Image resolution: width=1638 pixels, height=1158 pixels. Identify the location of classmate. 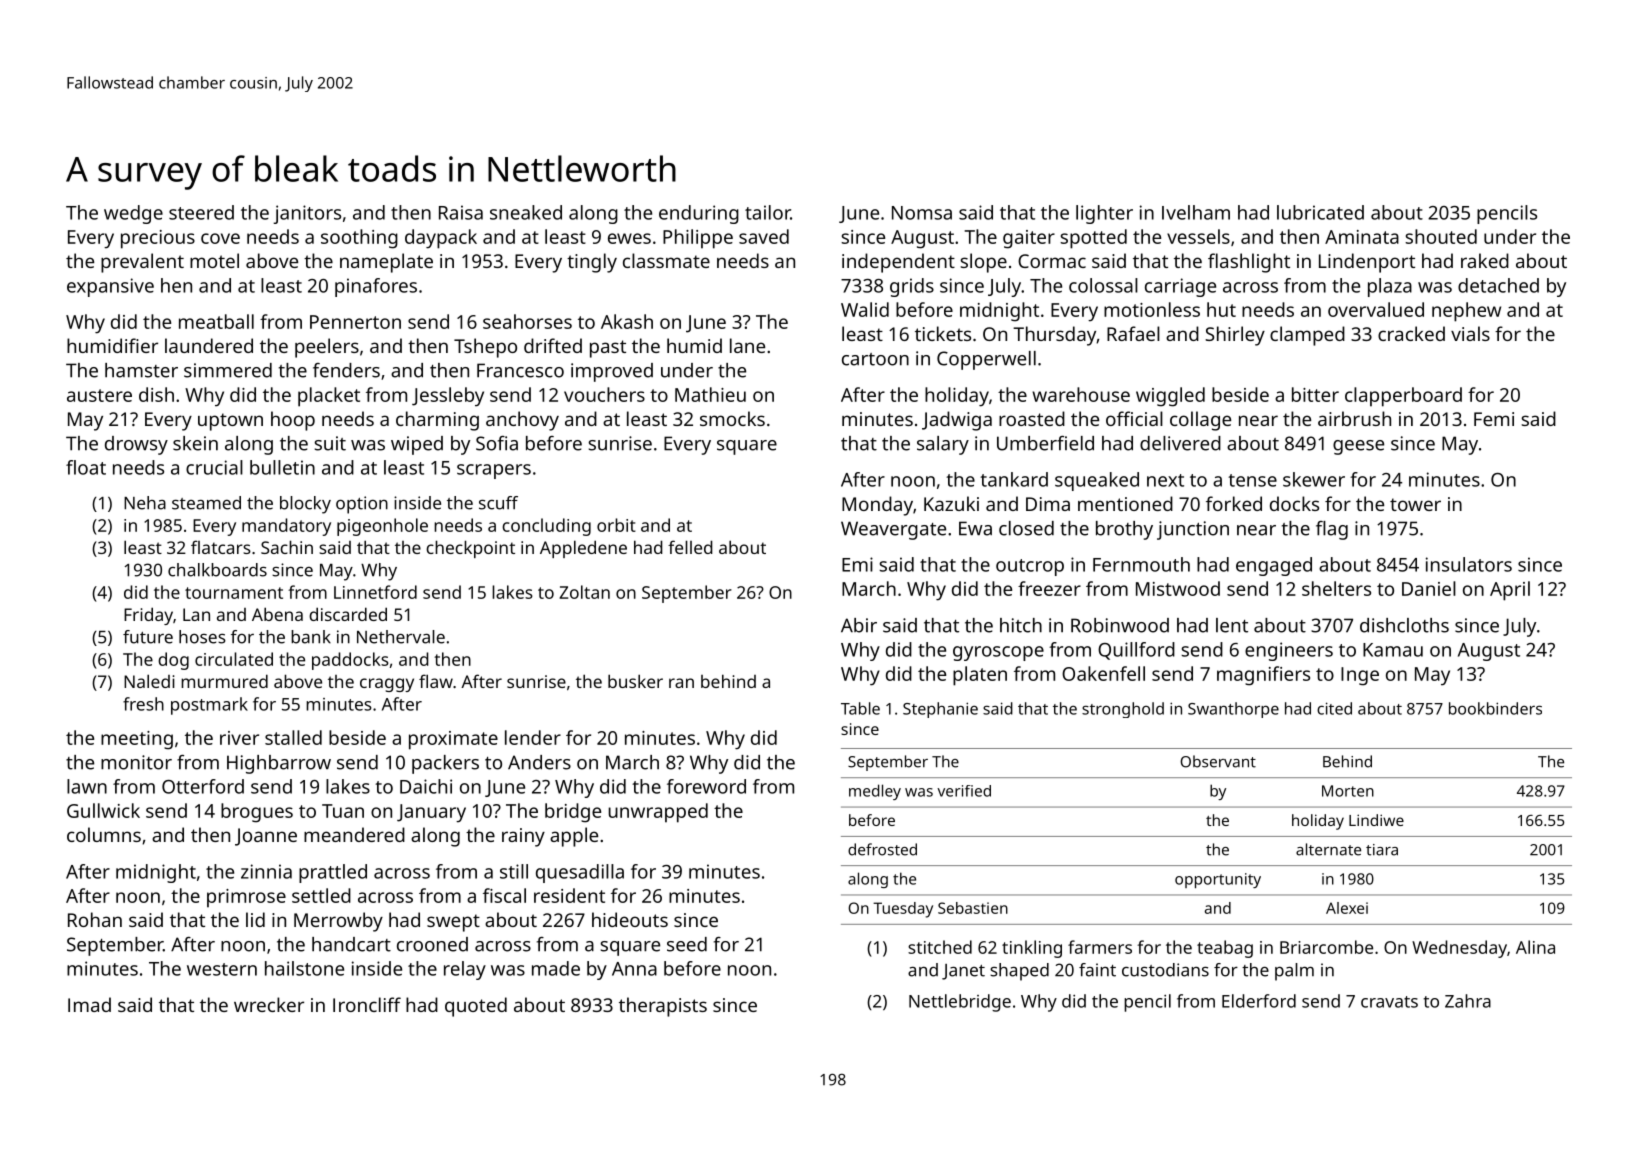
(666, 260).
